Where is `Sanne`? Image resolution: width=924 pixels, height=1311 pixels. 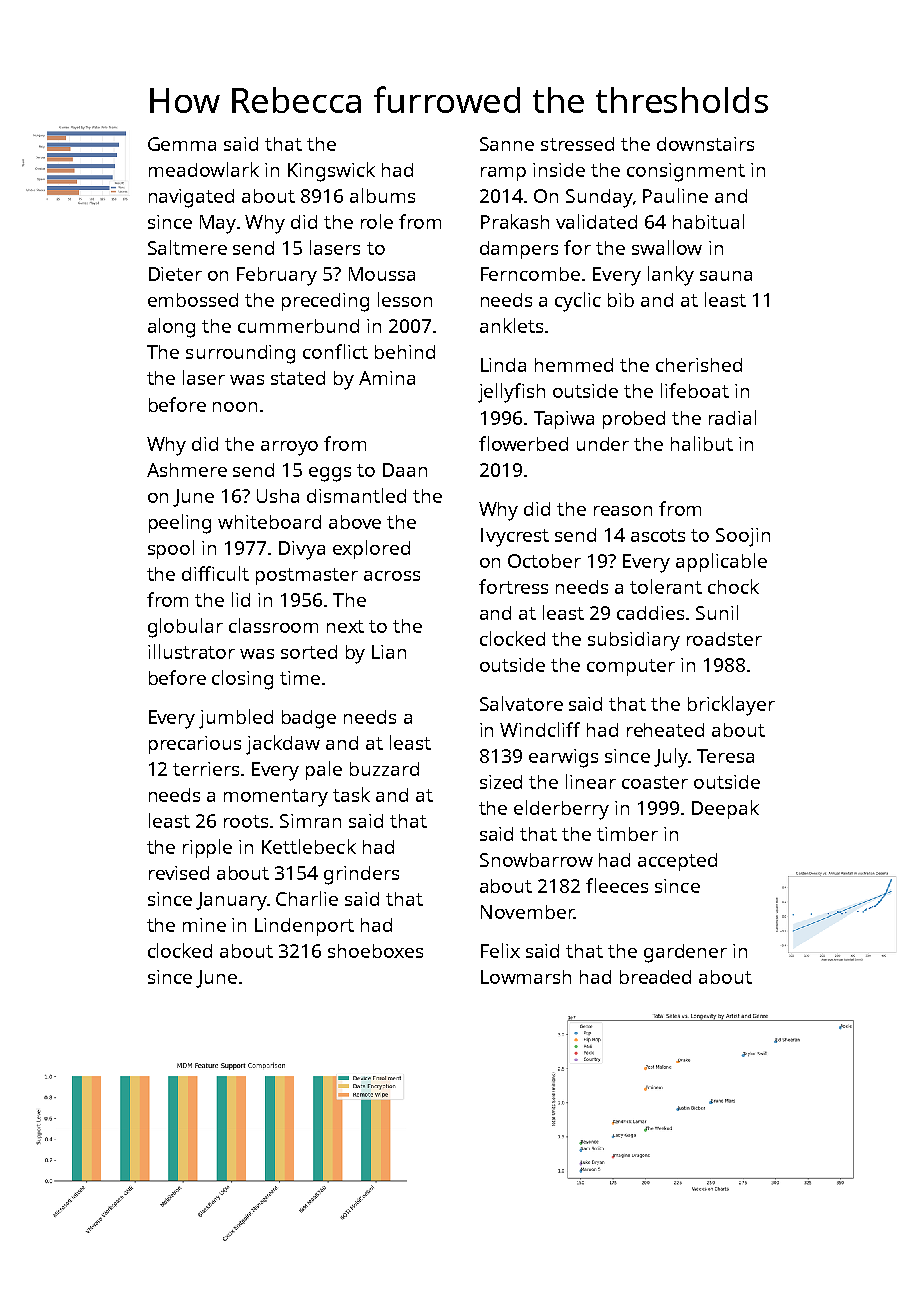 Sanne is located at coordinates (507, 144).
